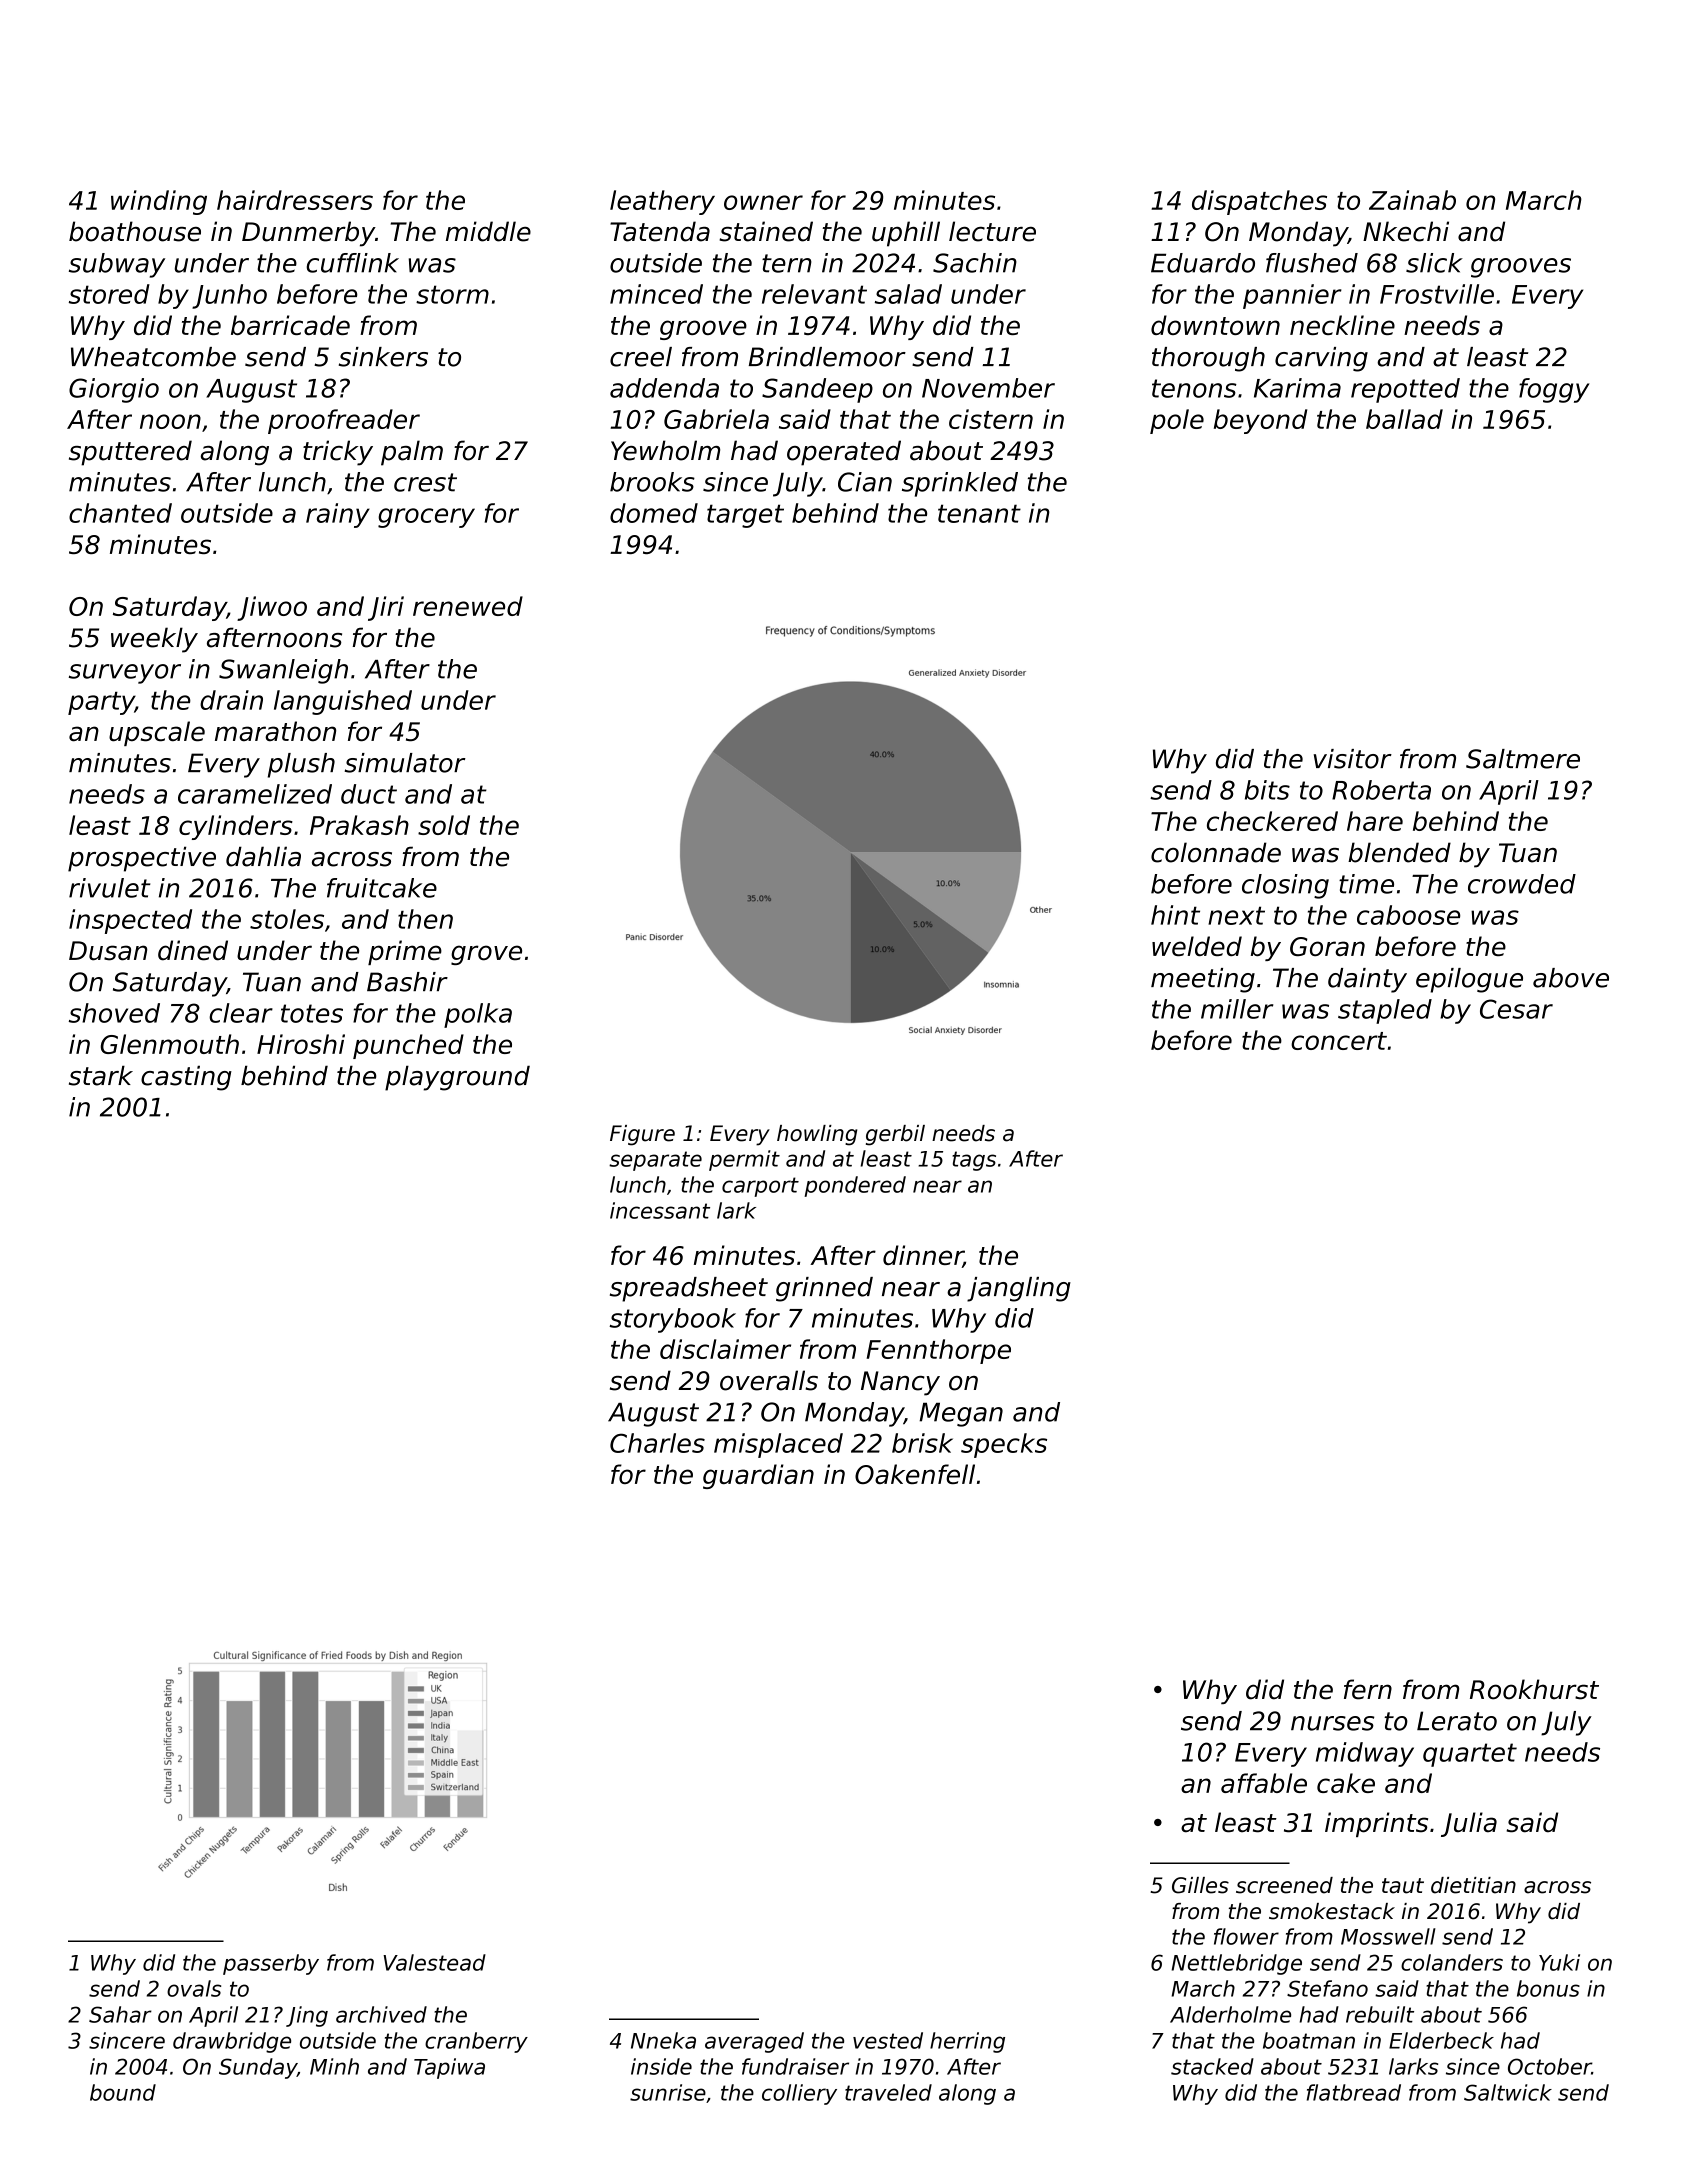 The image size is (1683, 2178). Describe the element at coordinates (1412, 200) in the document. I see `Zainab` at that location.
